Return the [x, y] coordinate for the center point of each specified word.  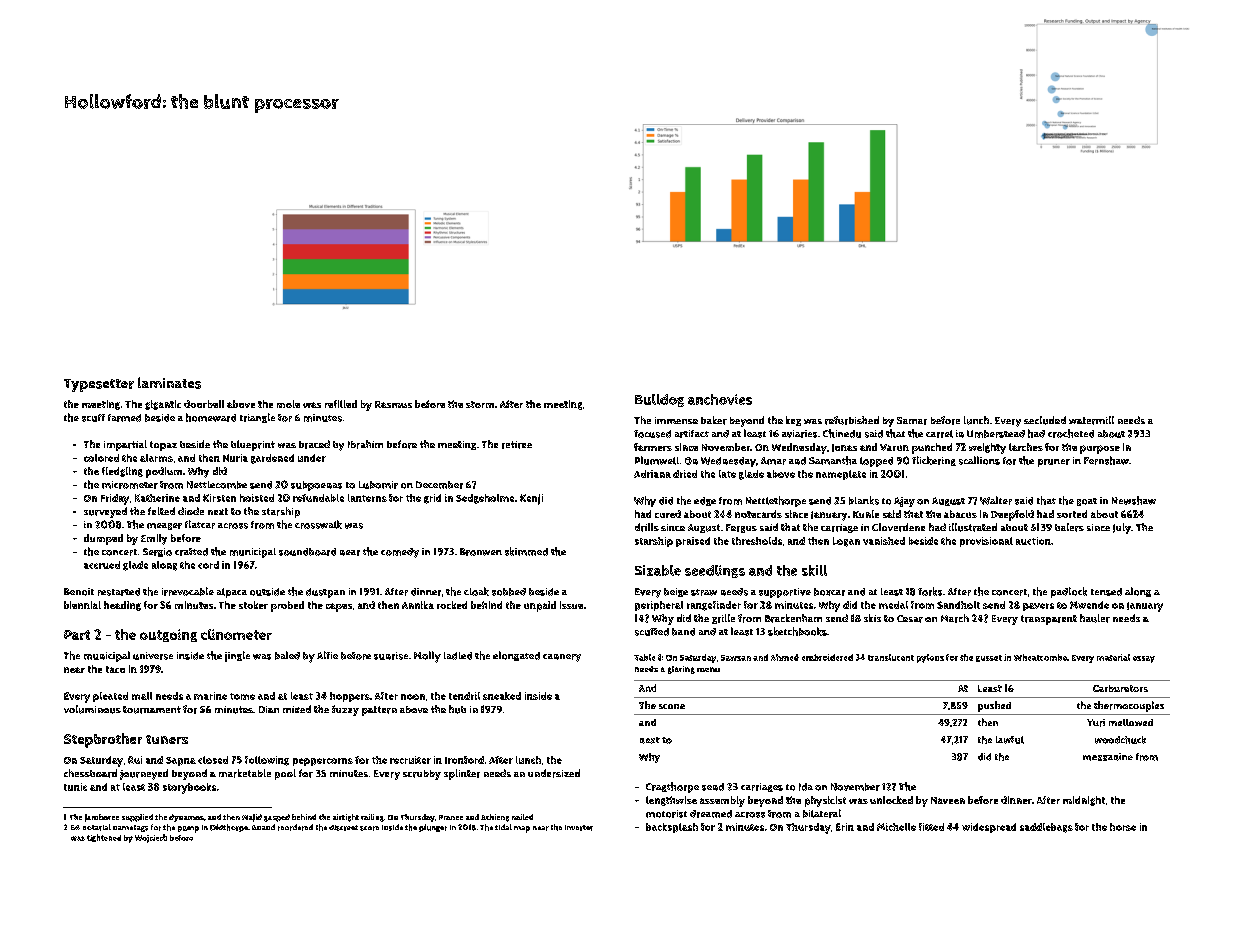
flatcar [200, 524]
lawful [1010, 740]
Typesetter [99, 385]
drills [647, 527]
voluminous [92, 709]
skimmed [526, 551]
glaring [681, 670]
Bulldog [659, 400]
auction [1033, 541]
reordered [295, 827]
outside [267, 592]
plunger [433, 828]
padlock [1069, 592]
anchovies [720, 399]
